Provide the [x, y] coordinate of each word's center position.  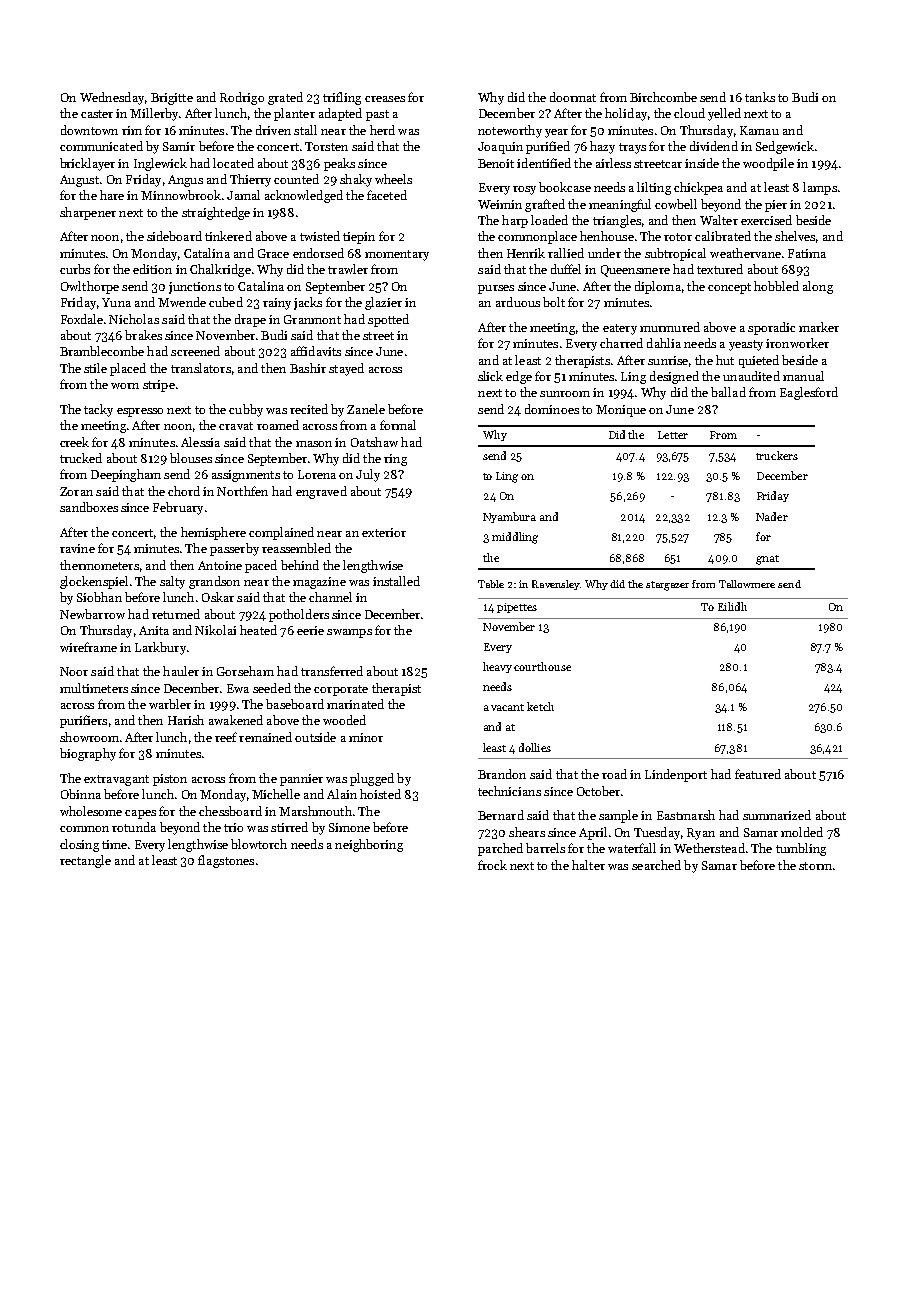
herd [382, 130]
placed [128, 369]
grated [285, 98]
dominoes [552, 409]
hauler [181, 671]
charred [621, 343]
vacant [507, 707]
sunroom [565, 394]
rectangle [85, 861]
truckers [777, 455]
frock [492, 865]
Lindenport [676, 775]
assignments [246, 476]
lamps [820, 188]
